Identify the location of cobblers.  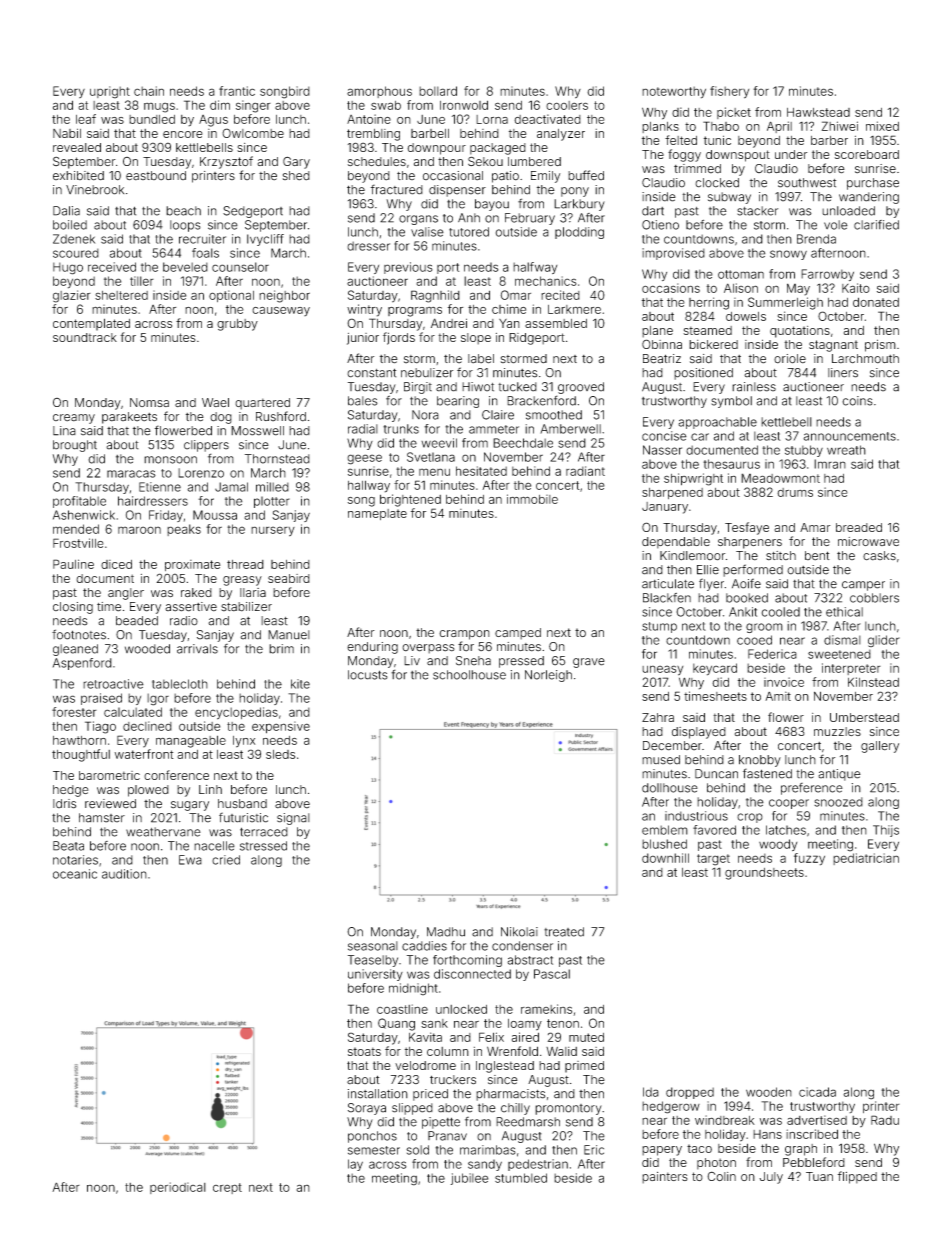
(874, 598).
